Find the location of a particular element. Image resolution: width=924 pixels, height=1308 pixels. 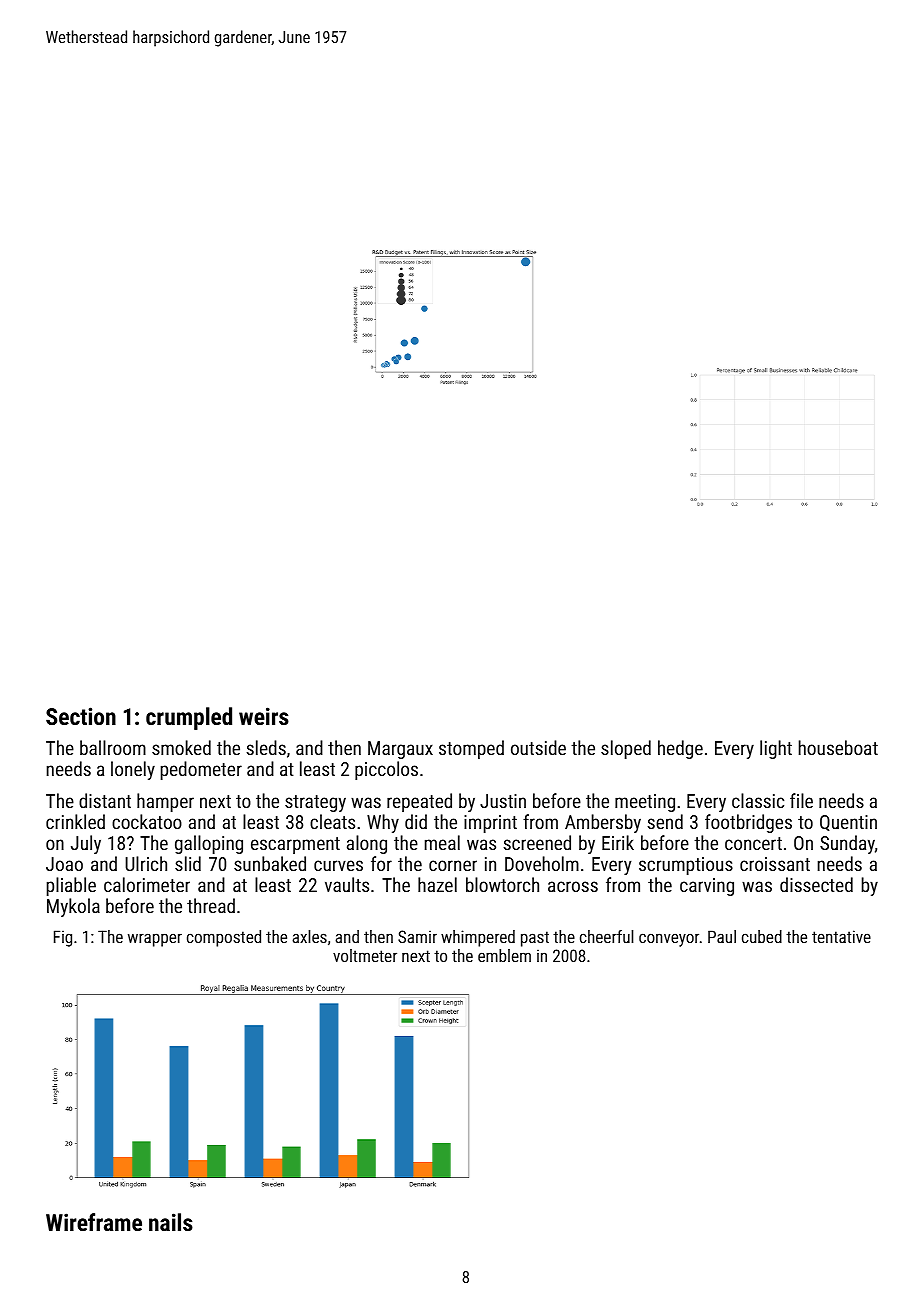

emblem is located at coordinates (504, 955).
